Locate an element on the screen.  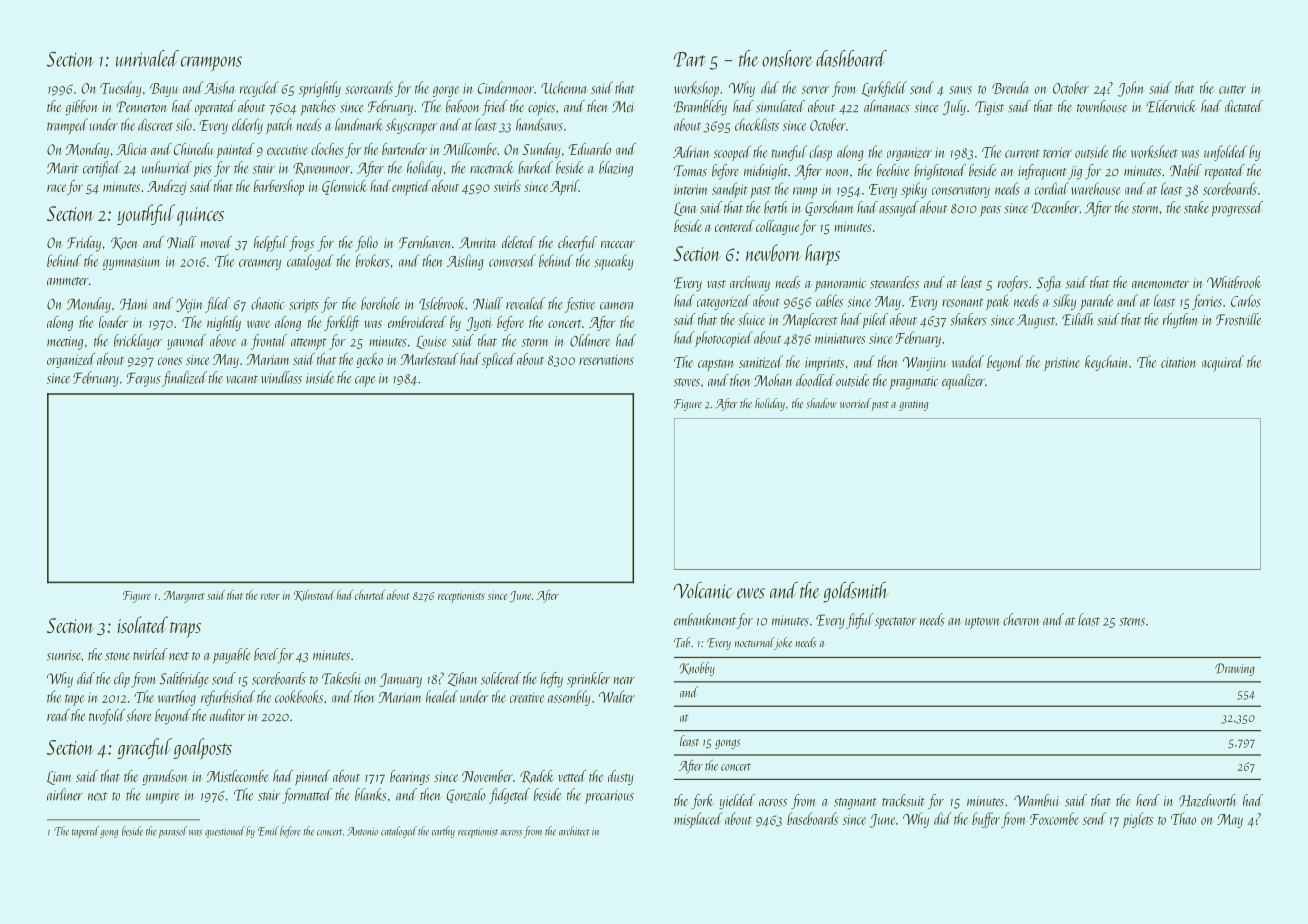
Volcanic is located at coordinates (703, 590).
